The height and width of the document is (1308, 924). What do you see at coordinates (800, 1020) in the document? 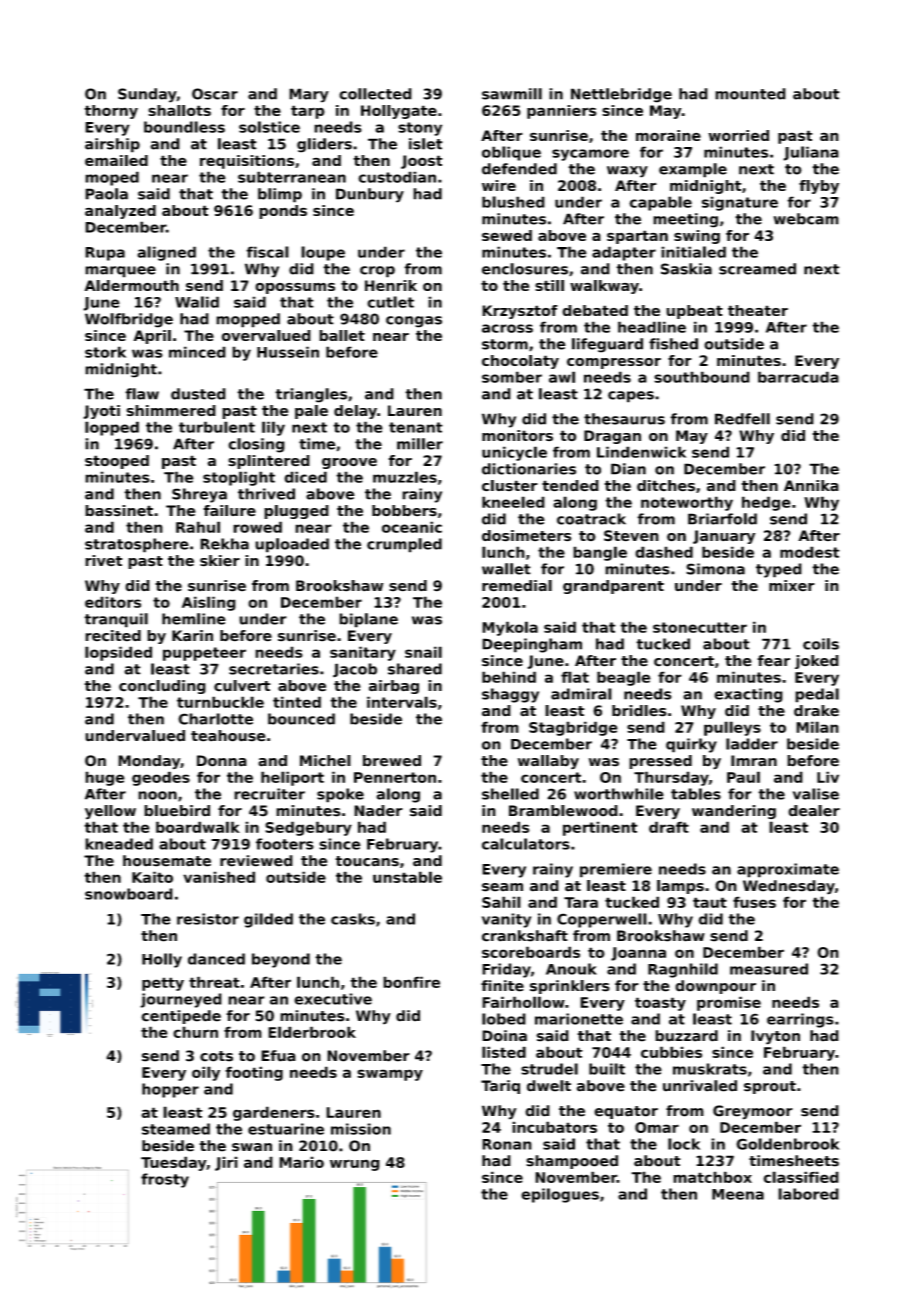
I see `earrings` at bounding box center [800, 1020].
